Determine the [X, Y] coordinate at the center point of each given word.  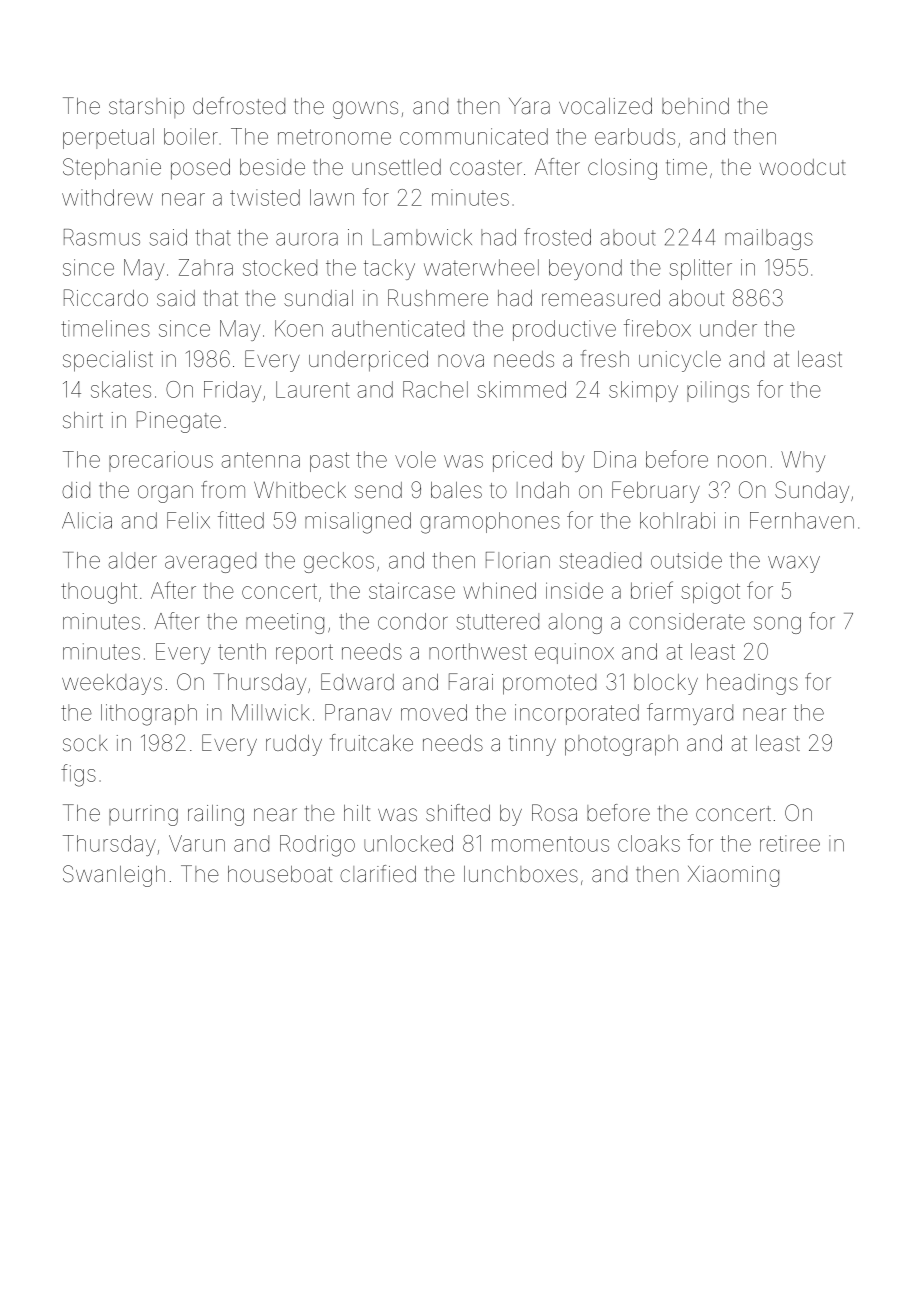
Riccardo [106, 298]
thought [99, 593]
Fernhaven [802, 520]
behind [695, 106]
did [76, 490]
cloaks [649, 843]
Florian [518, 560]
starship [146, 108]
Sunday [812, 492]
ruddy [294, 745]
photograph [621, 745]
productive [564, 330]
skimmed [522, 389]
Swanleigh [114, 876]
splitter [701, 269]
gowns [365, 110]
